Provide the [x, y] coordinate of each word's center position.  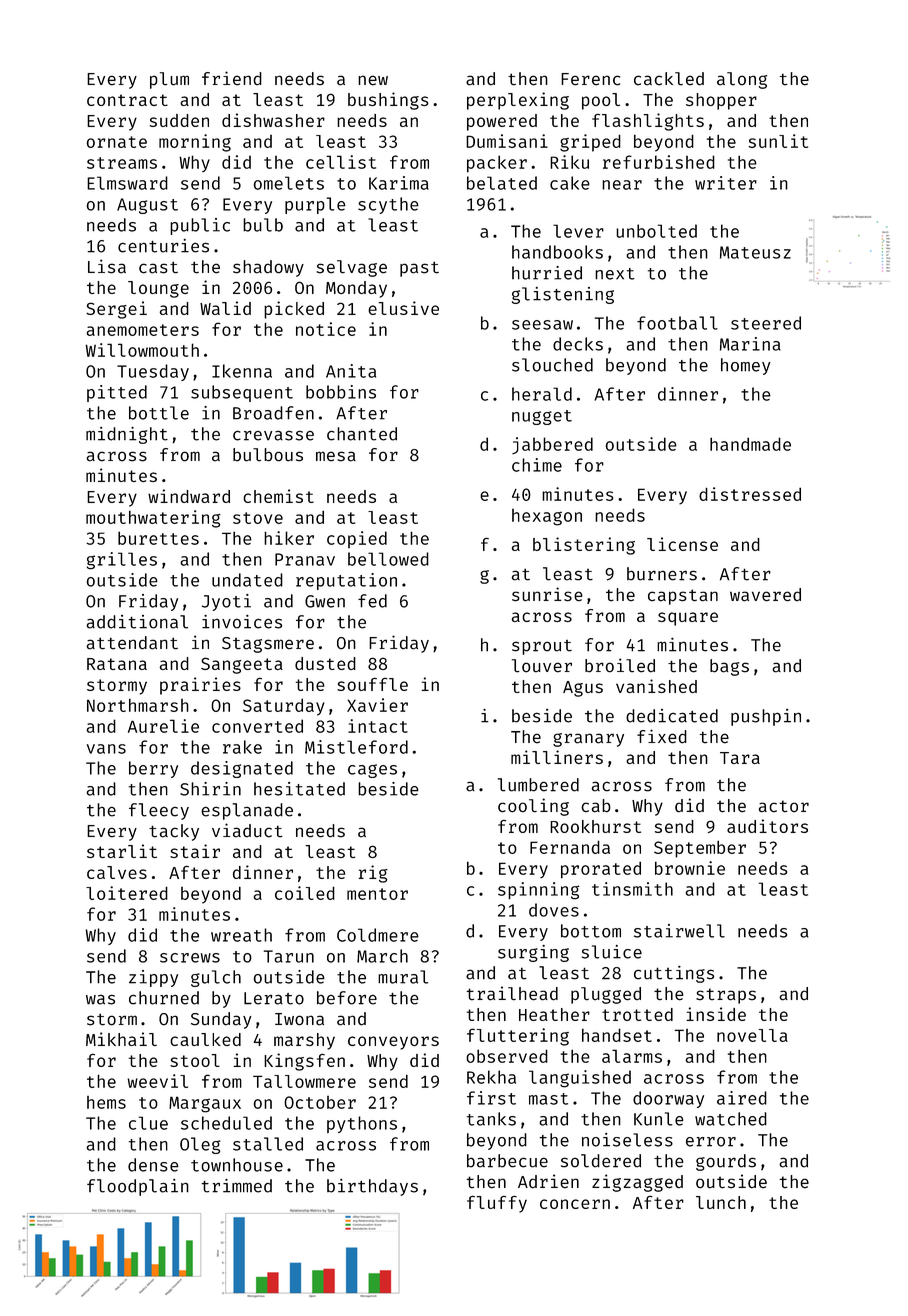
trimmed [236, 1186]
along [742, 80]
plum [169, 80]
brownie [690, 868]
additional [137, 622]
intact [378, 726]
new [373, 80]
